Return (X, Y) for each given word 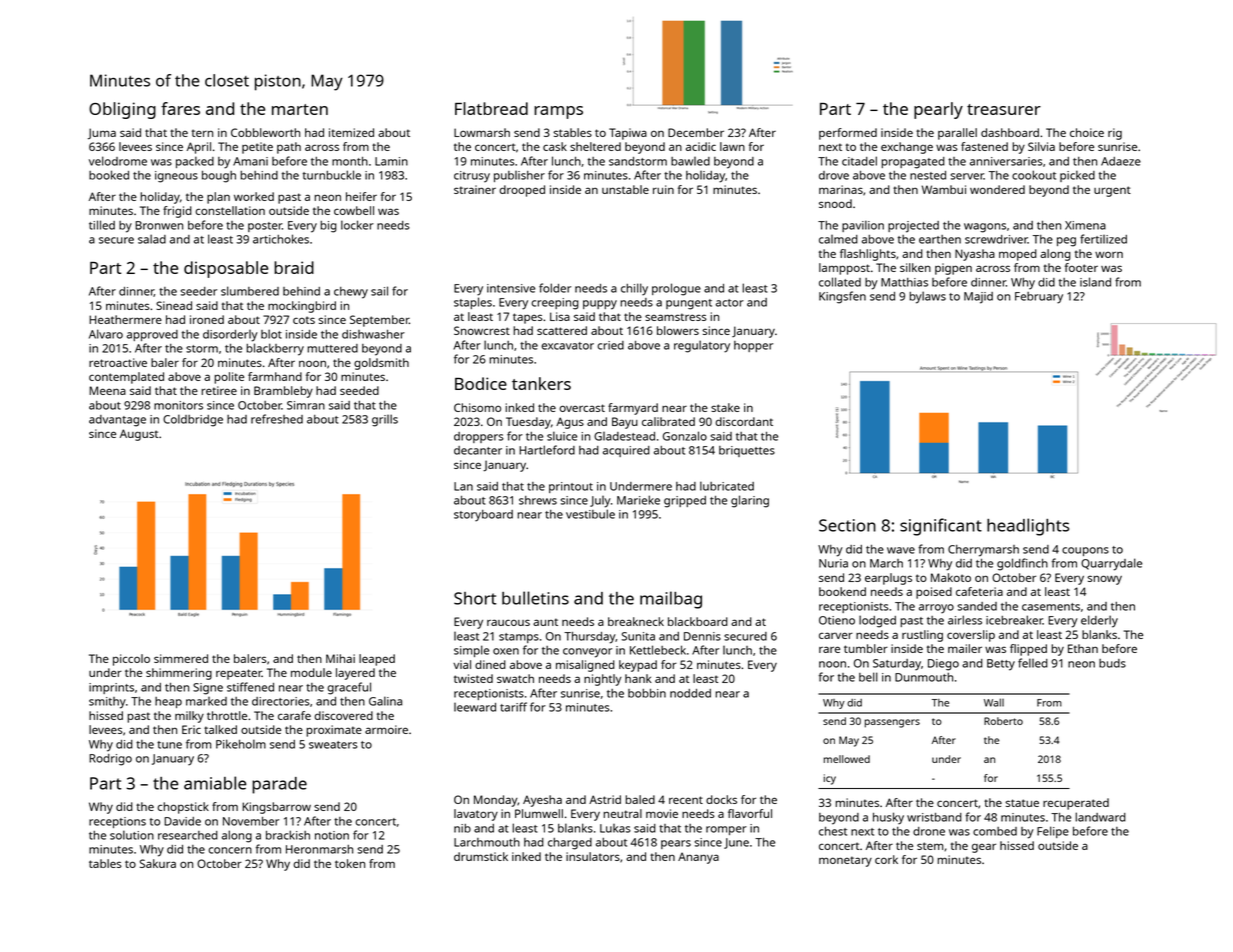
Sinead (174, 305)
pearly (938, 110)
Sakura (158, 863)
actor (730, 303)
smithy (107, 703)
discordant (744, 421)
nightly (603, 680)
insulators (593, 856)
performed (848, 134)
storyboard (483, 516)
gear (984, 848)
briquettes (747, 451)
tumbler (866, 648)
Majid (978, 298)
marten (300, 109)
